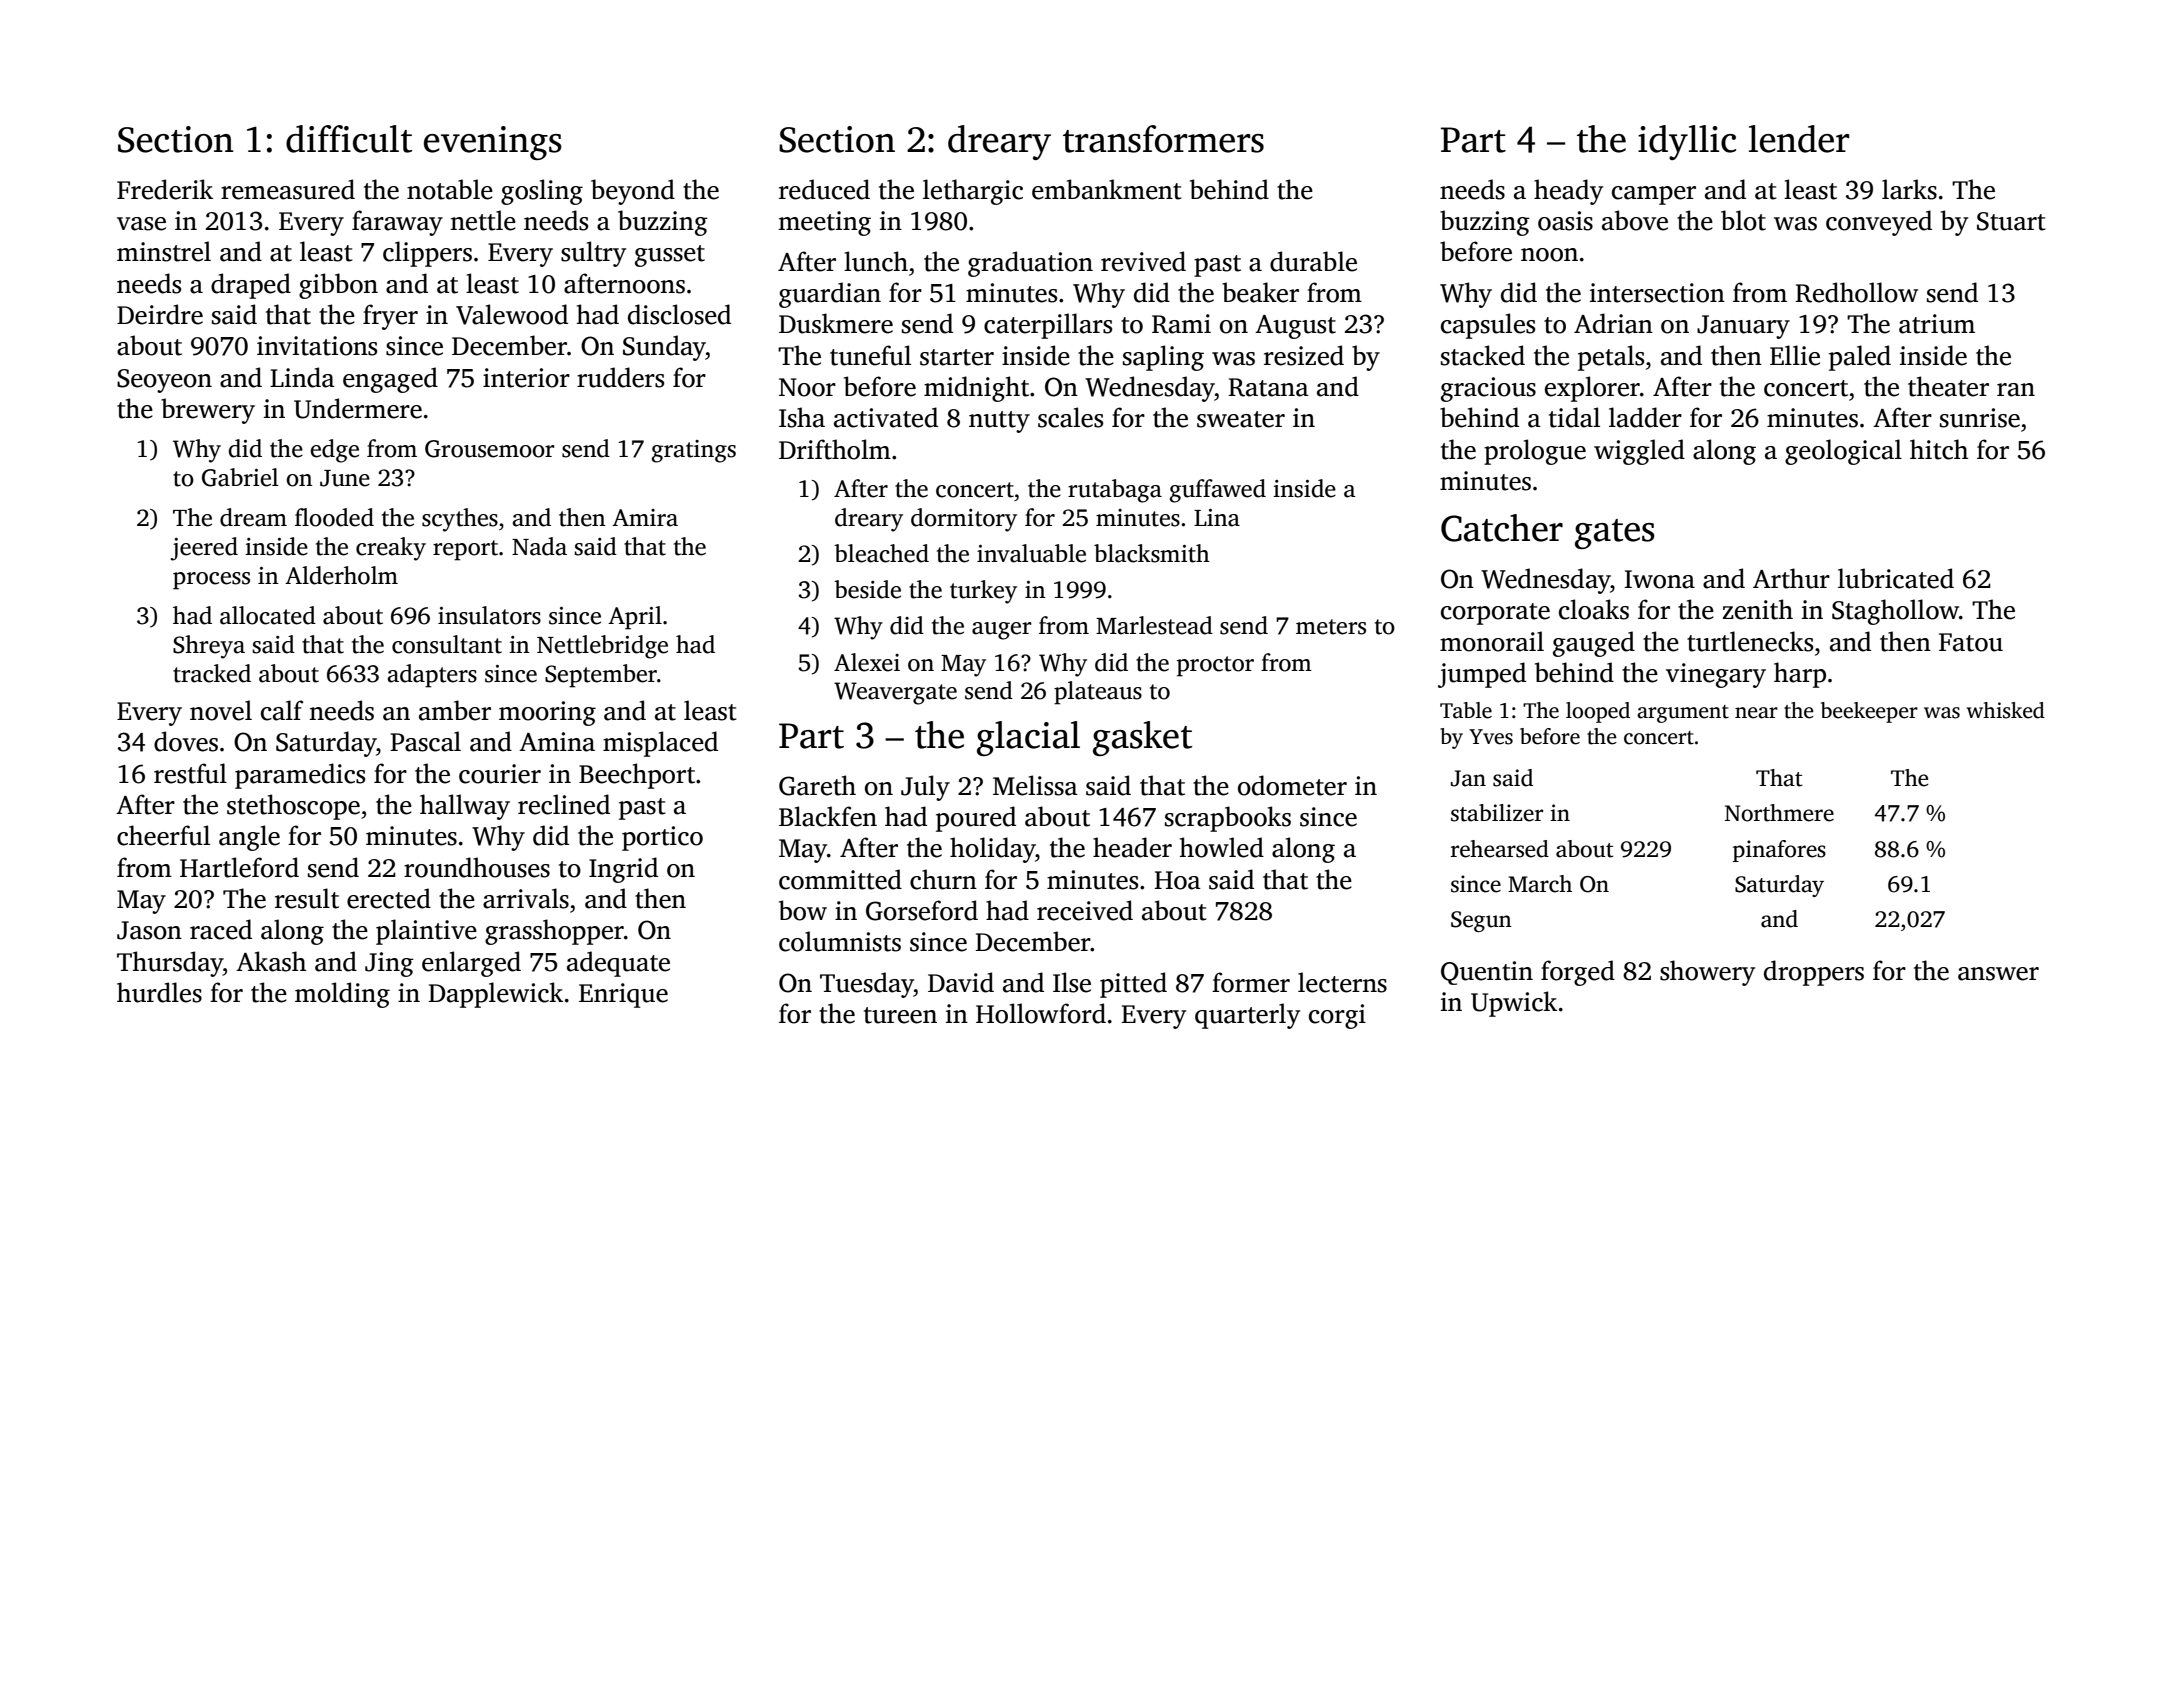  Describe the element at coordinates (307, 898) in the image. I see `result` at that location.
